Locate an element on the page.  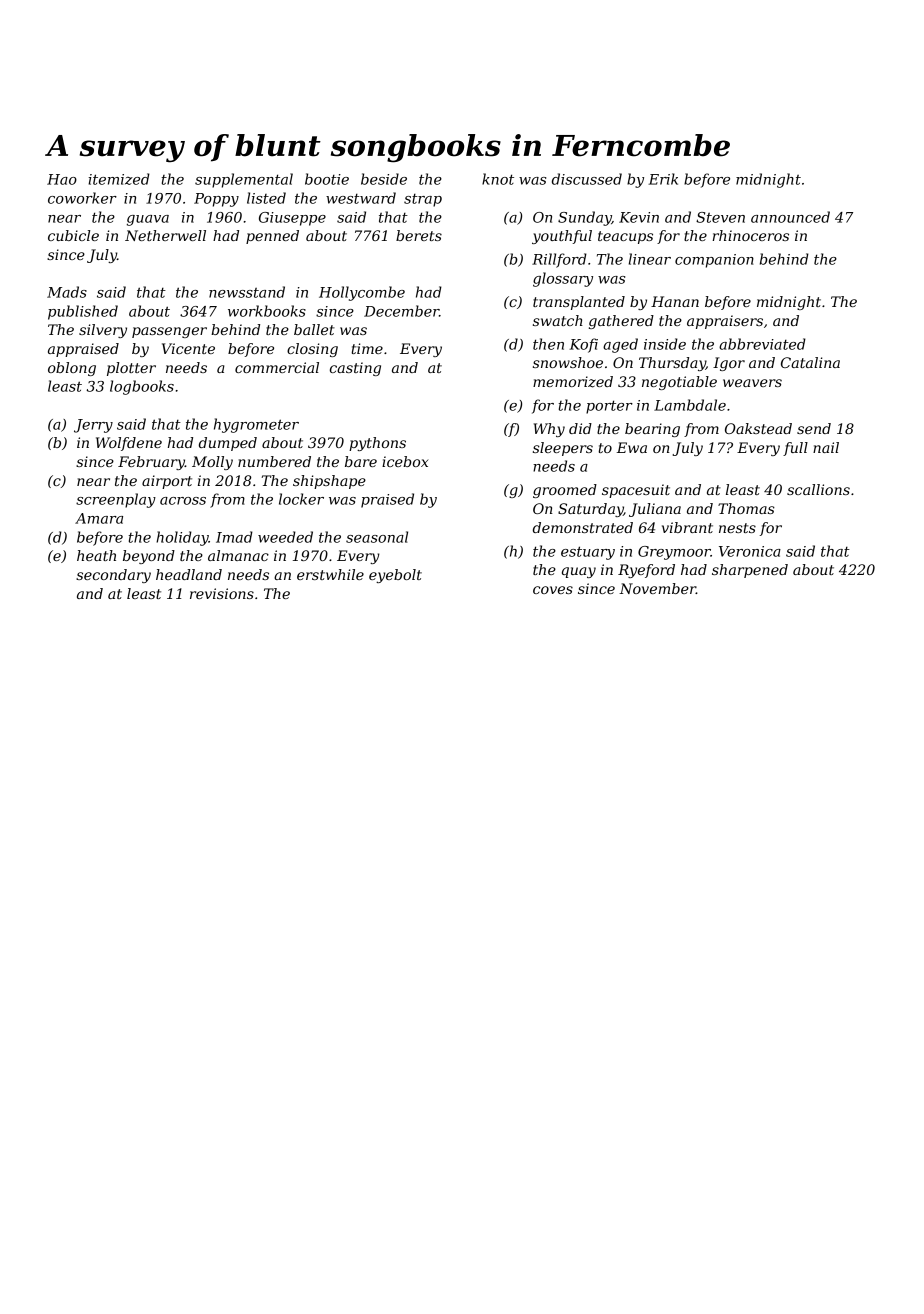
coves is located at coordinates (553, 590).
